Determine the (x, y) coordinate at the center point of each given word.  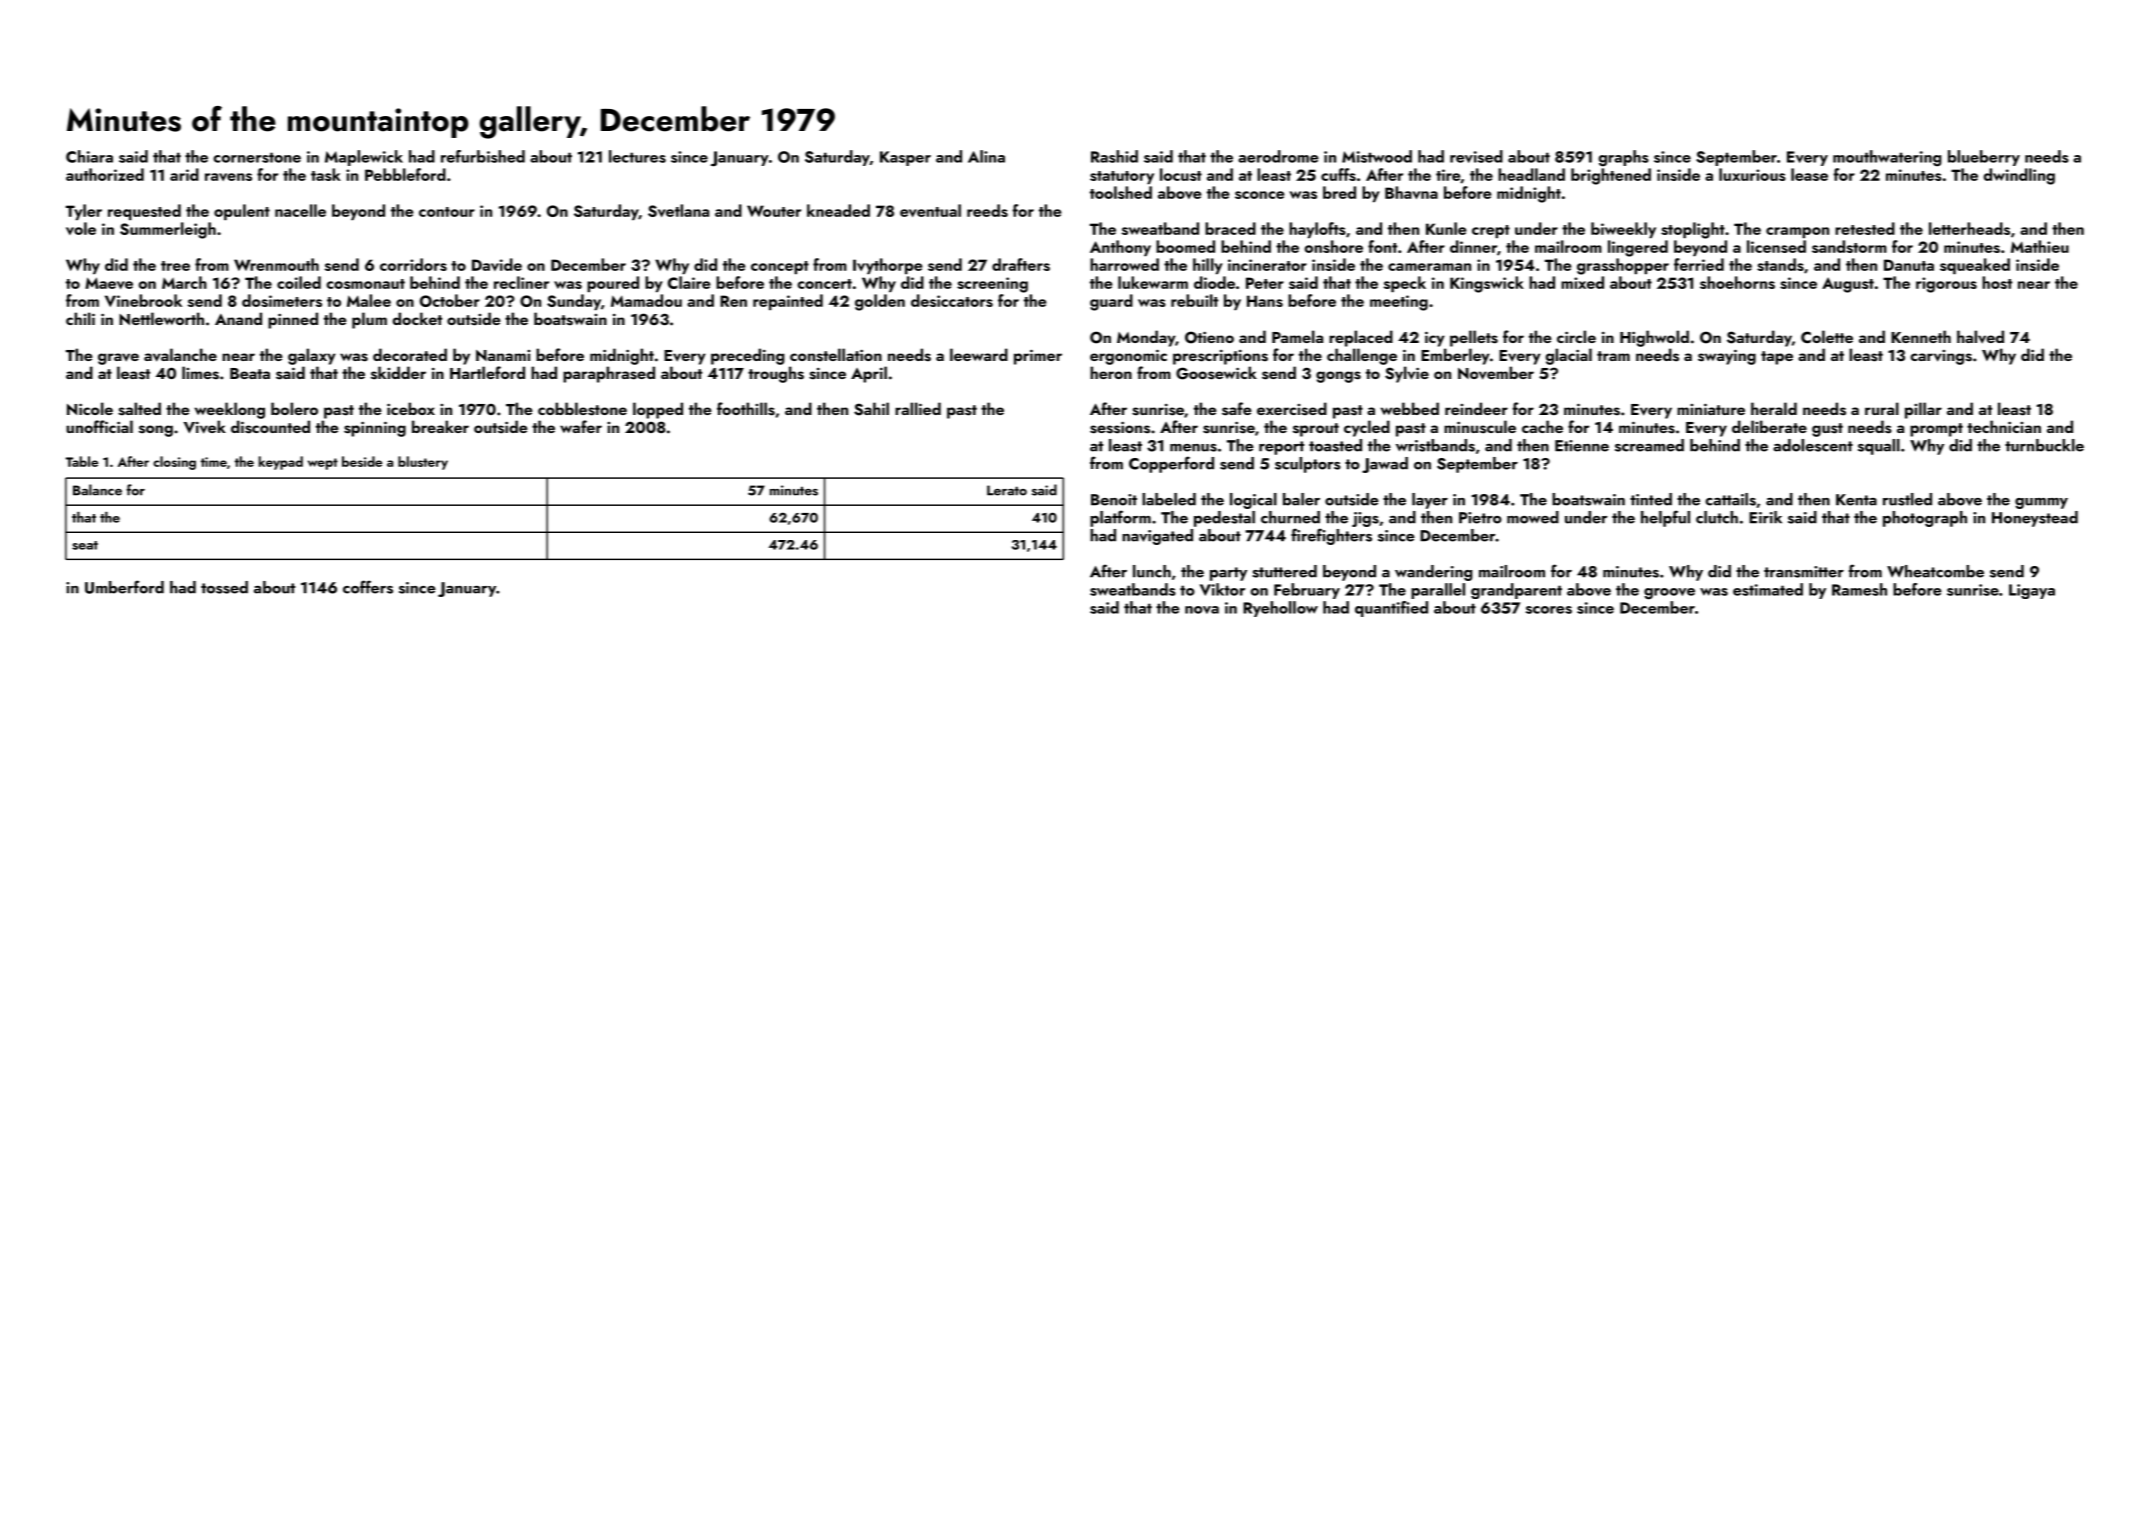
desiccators (952, 300)
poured (613, 284)
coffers (368, 587)
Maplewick (364, 158)
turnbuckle (2044, 445)
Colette (1827, 336)
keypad (281, 463)
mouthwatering (1887, 158)
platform (1120, 518)
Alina (986, 156)
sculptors (1308, 465)
